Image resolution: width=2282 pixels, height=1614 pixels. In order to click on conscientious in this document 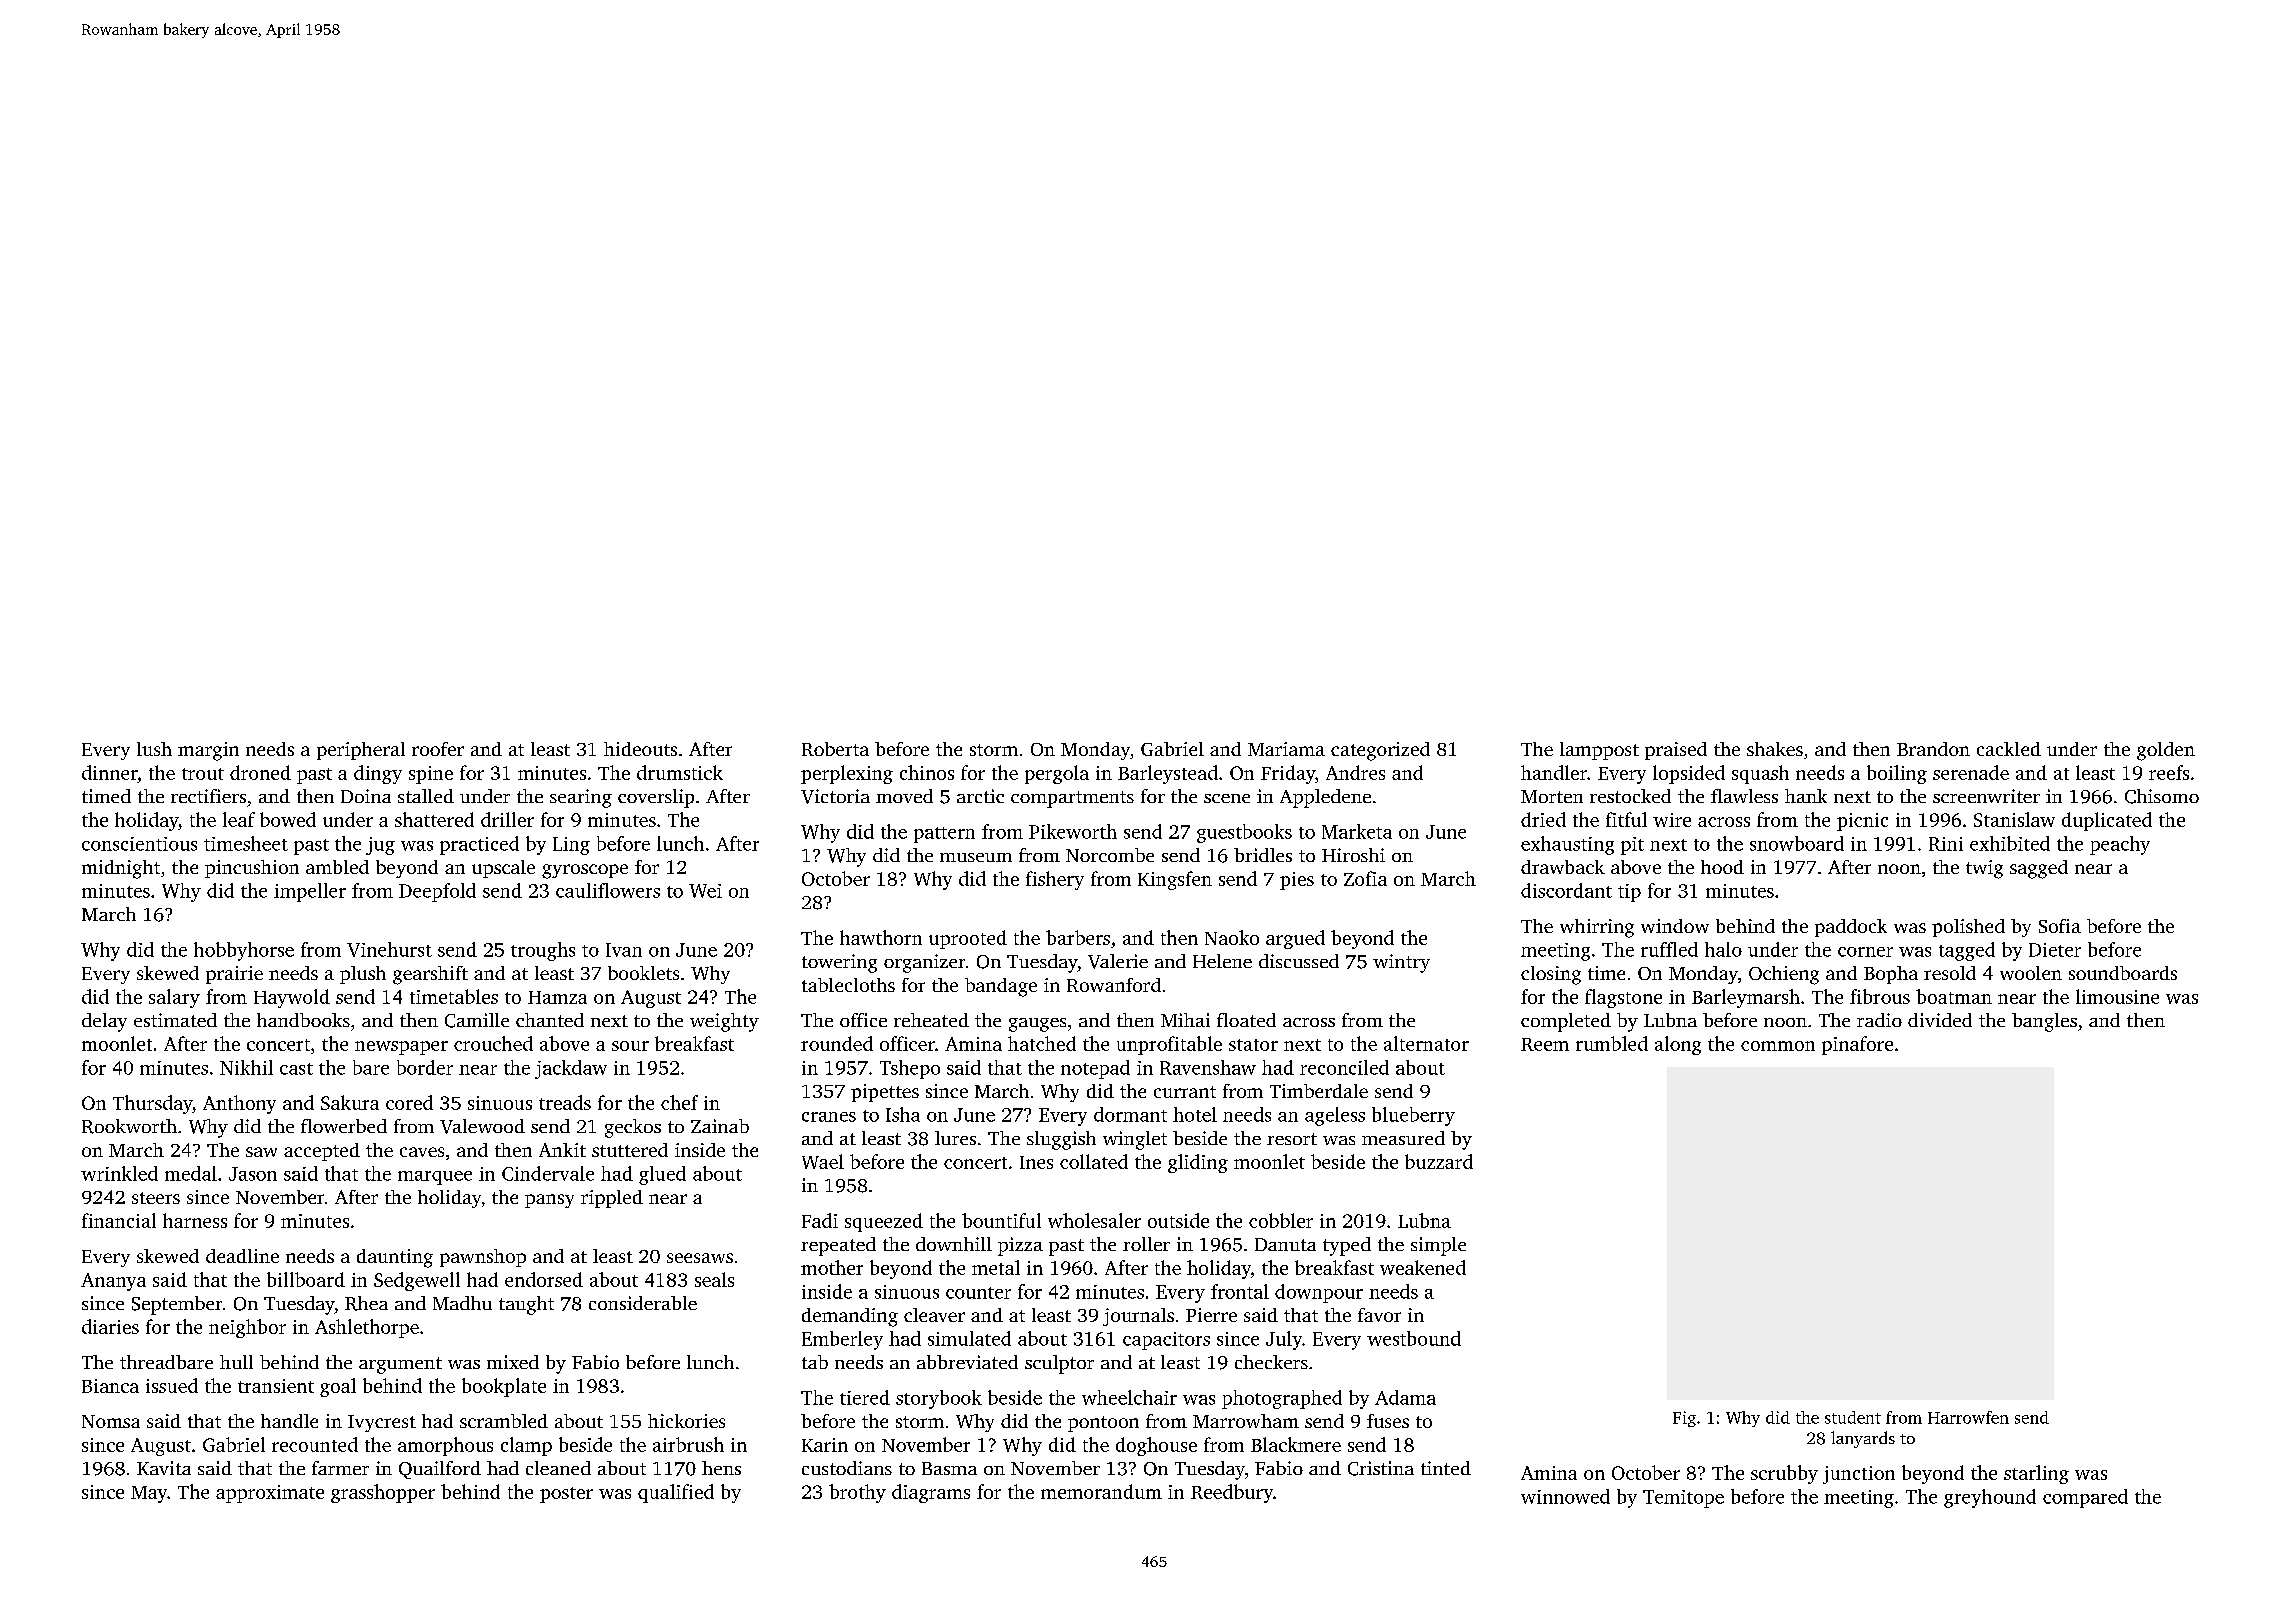, I will do `click(139, 844)`.
